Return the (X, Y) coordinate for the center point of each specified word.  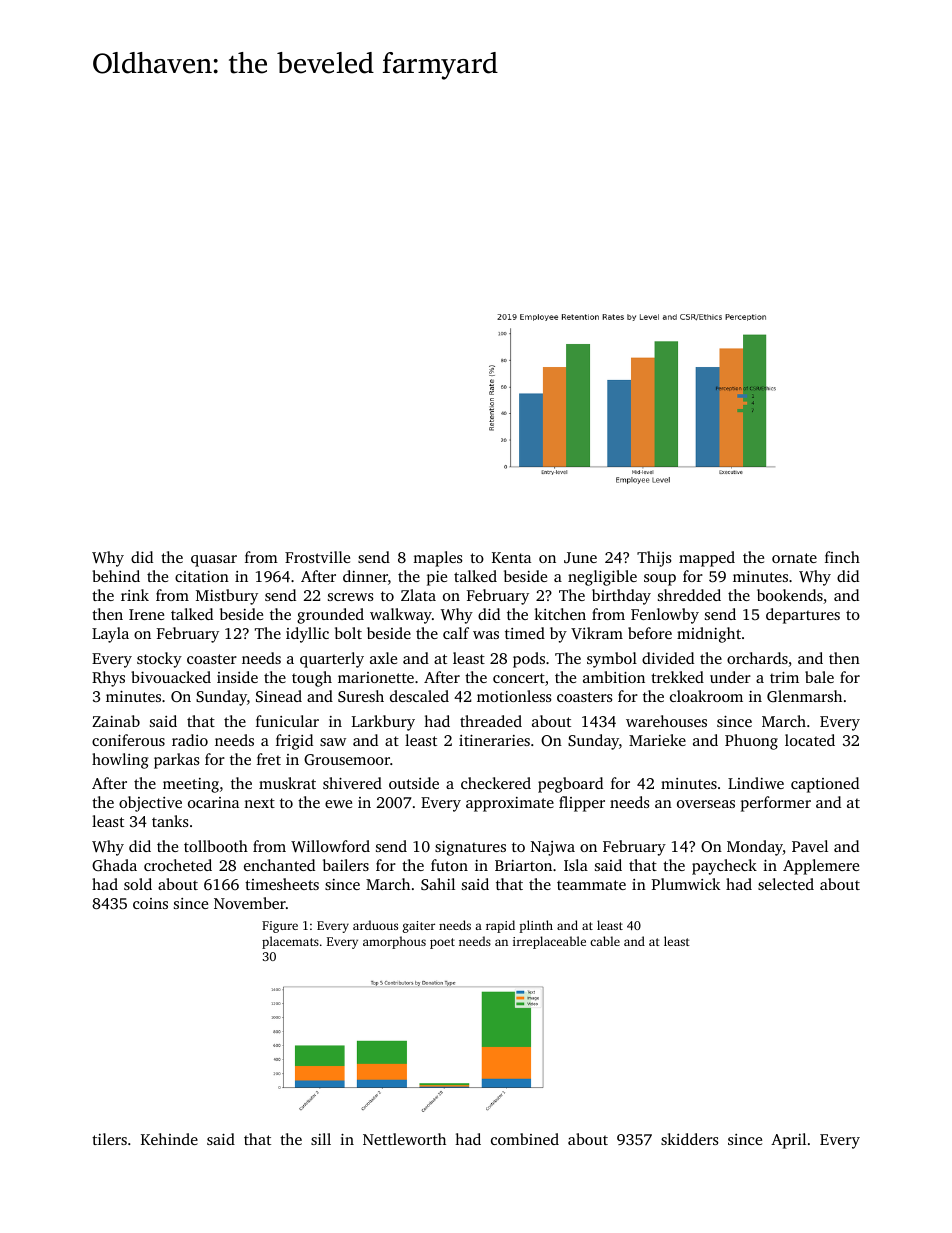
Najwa (553, 848)
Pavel (810, 846)
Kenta (511, 557)
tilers (109, 1139)
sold (138, 884)
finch (842, 557)
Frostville (317, 557)
